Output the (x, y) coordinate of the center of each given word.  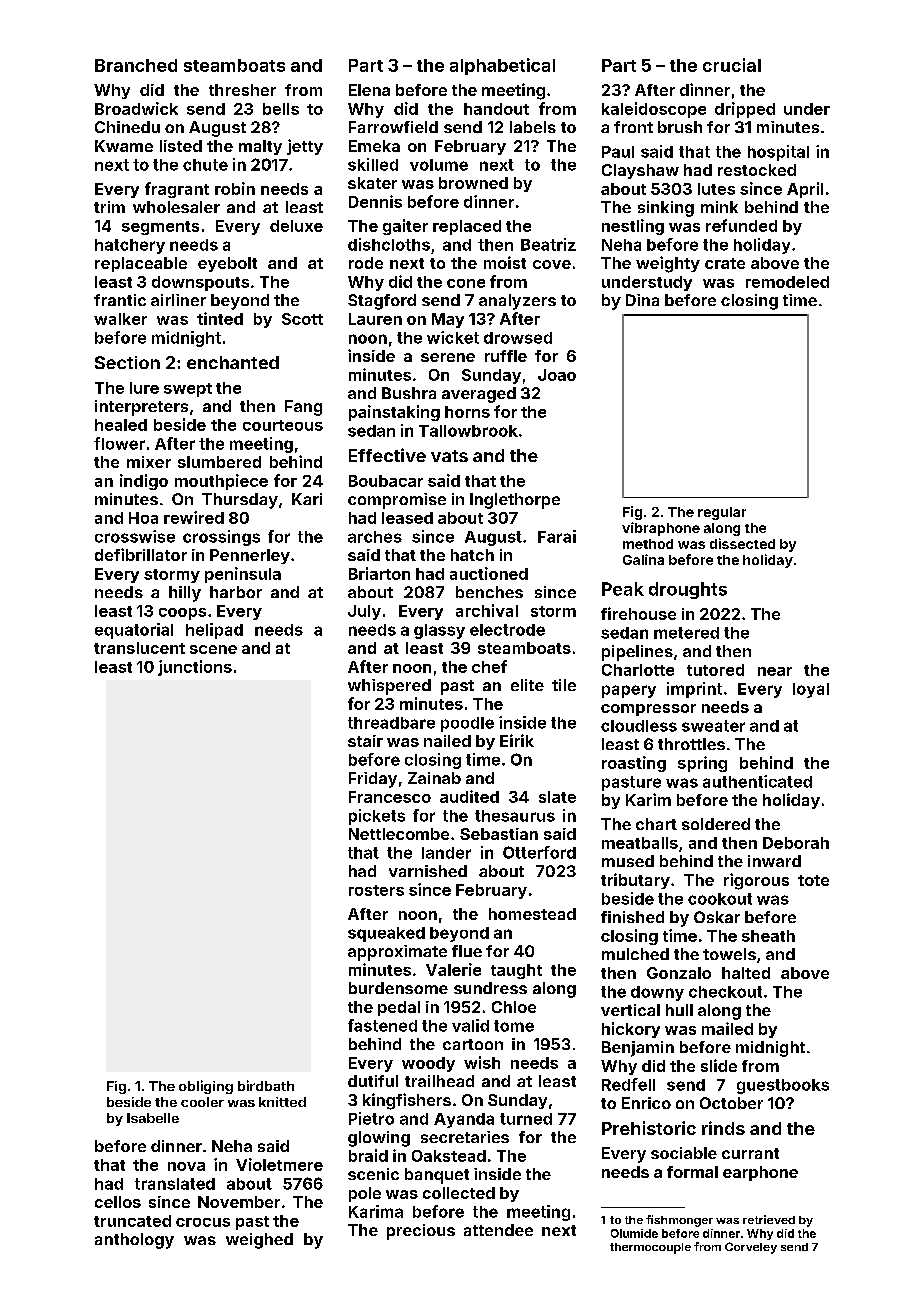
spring (702, 764)
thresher (242, 90)
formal (692, 1172)
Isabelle (153, 1118)
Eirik (517, 740)
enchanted (233, 362)
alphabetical (502, 66)
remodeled (787, 282)
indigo (144, 482)
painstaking (394, 413)
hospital (778, 153)
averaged (479, 395)
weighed (259, 1241)
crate (725, 263)
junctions (195, 668)
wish (482, 1062)
